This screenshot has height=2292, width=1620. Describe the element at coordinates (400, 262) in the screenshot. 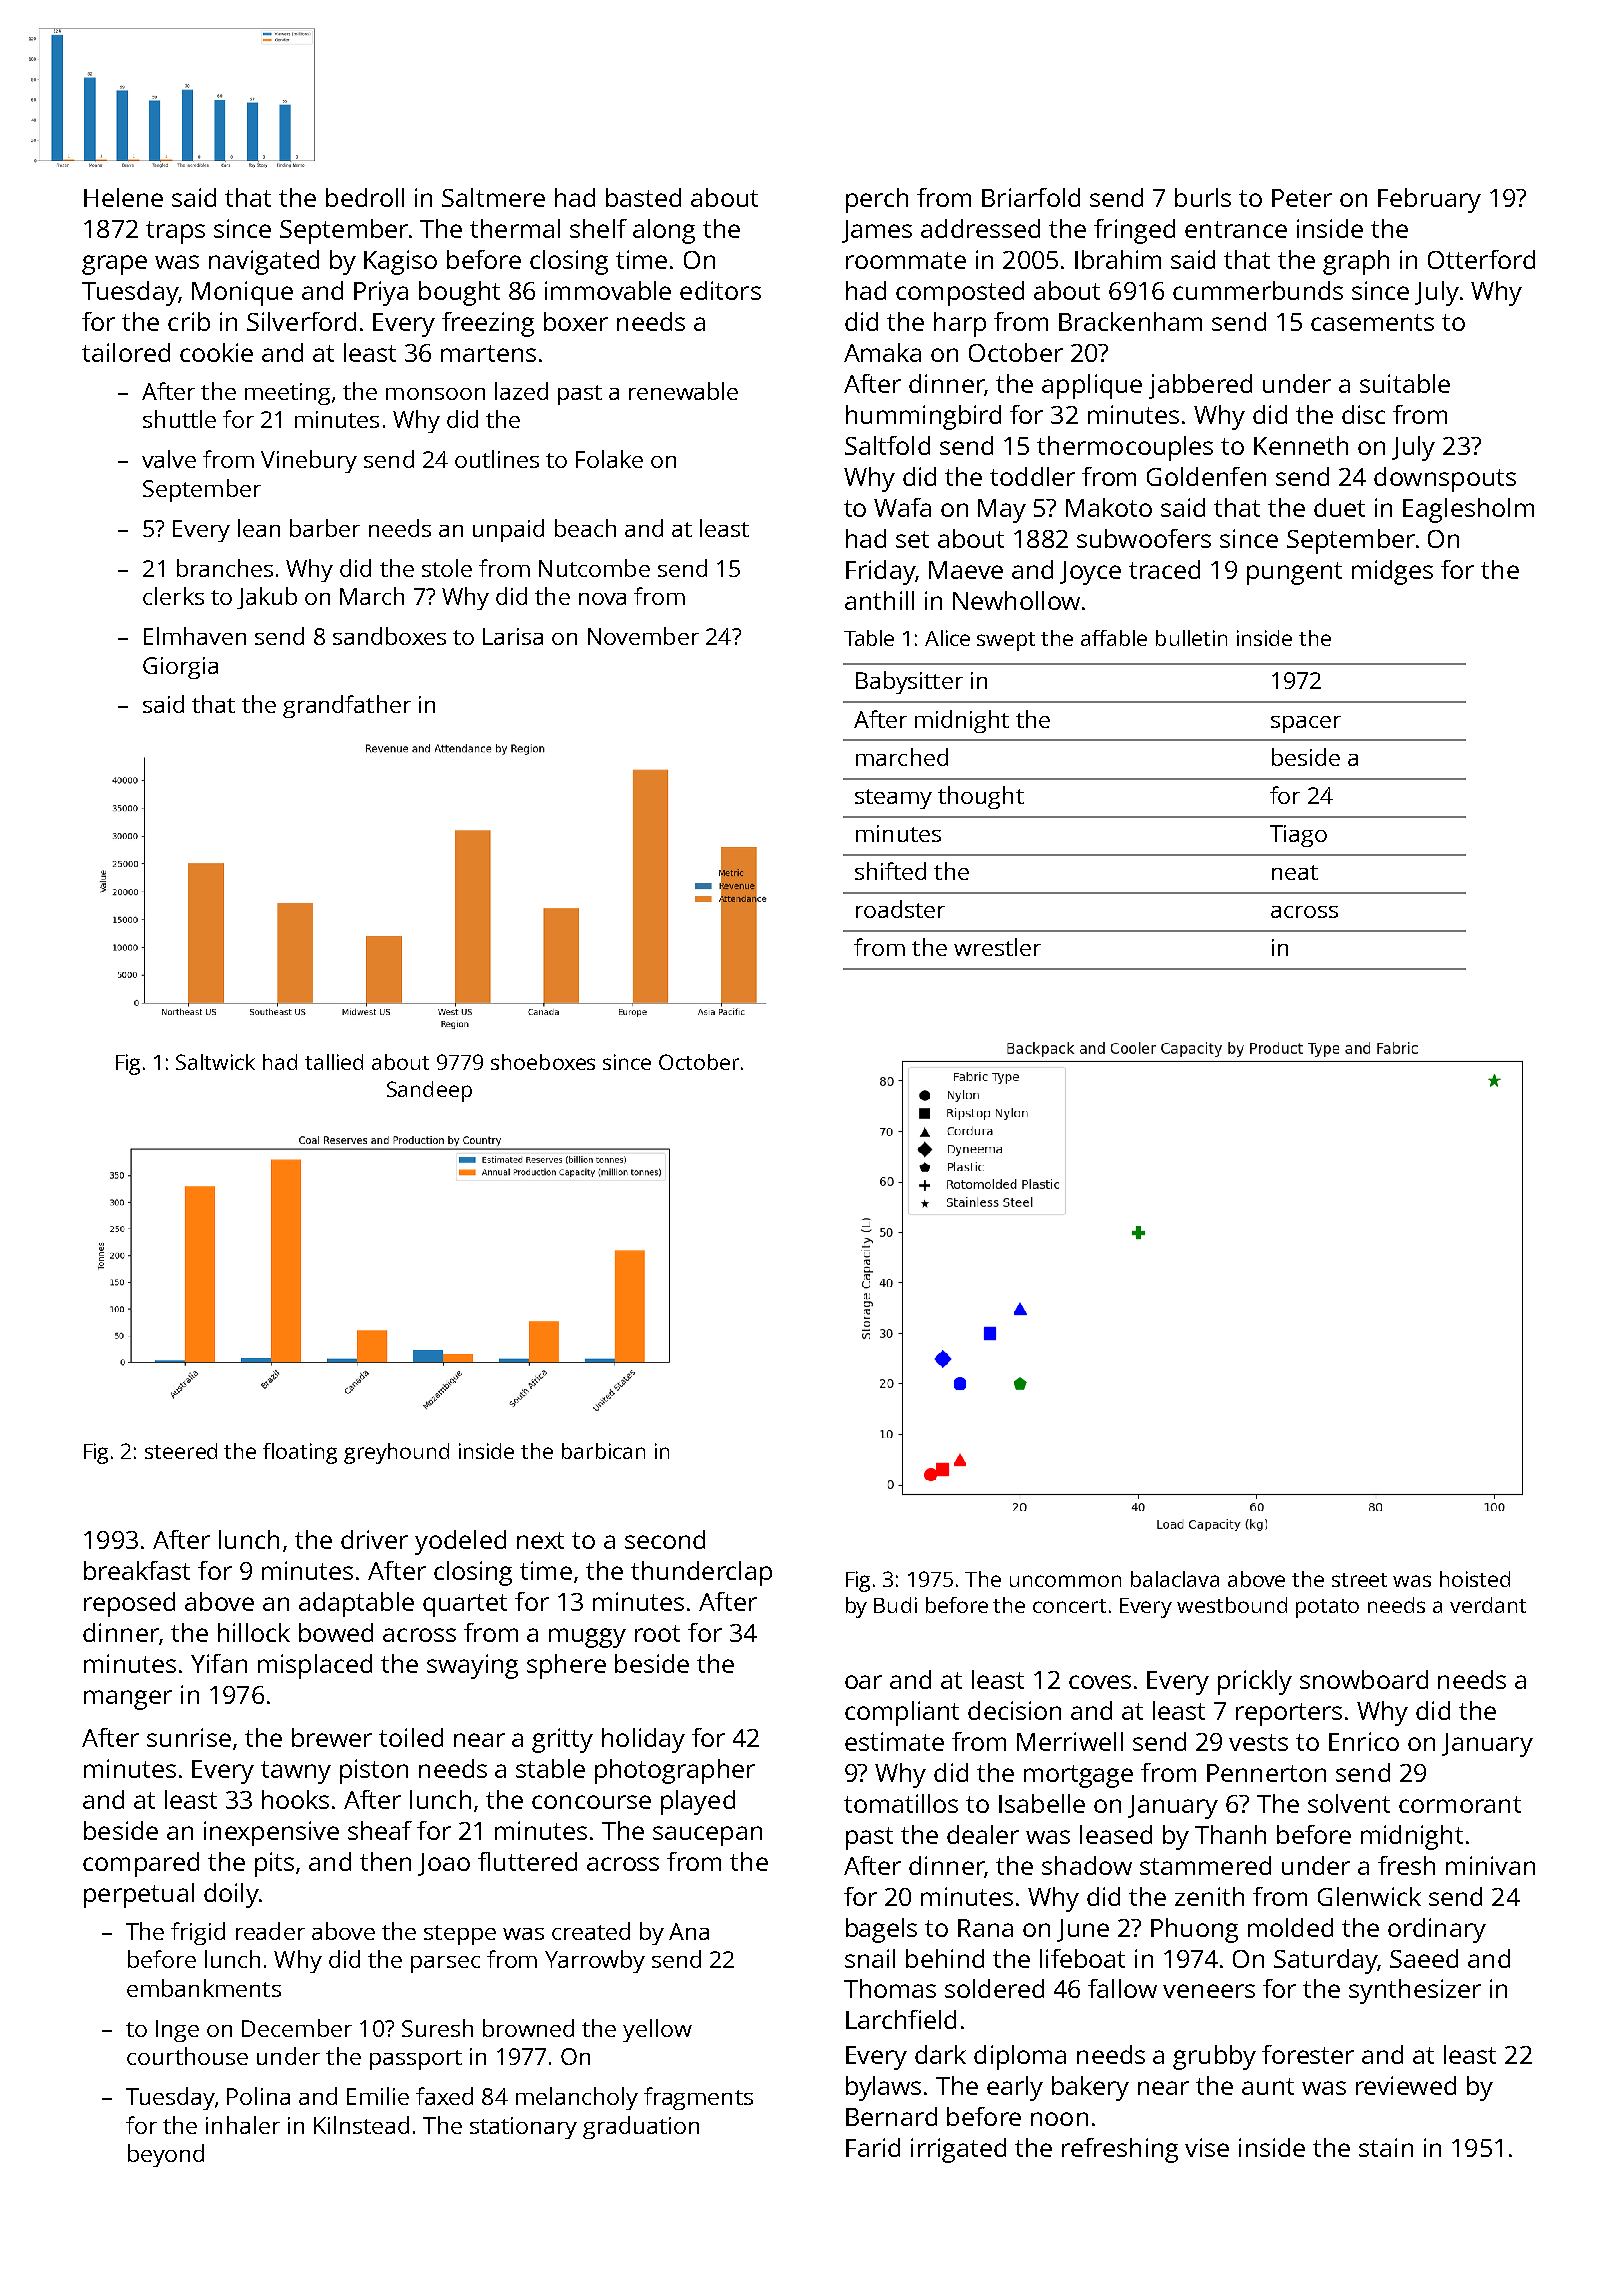

I see `Kagiso` at that location.
